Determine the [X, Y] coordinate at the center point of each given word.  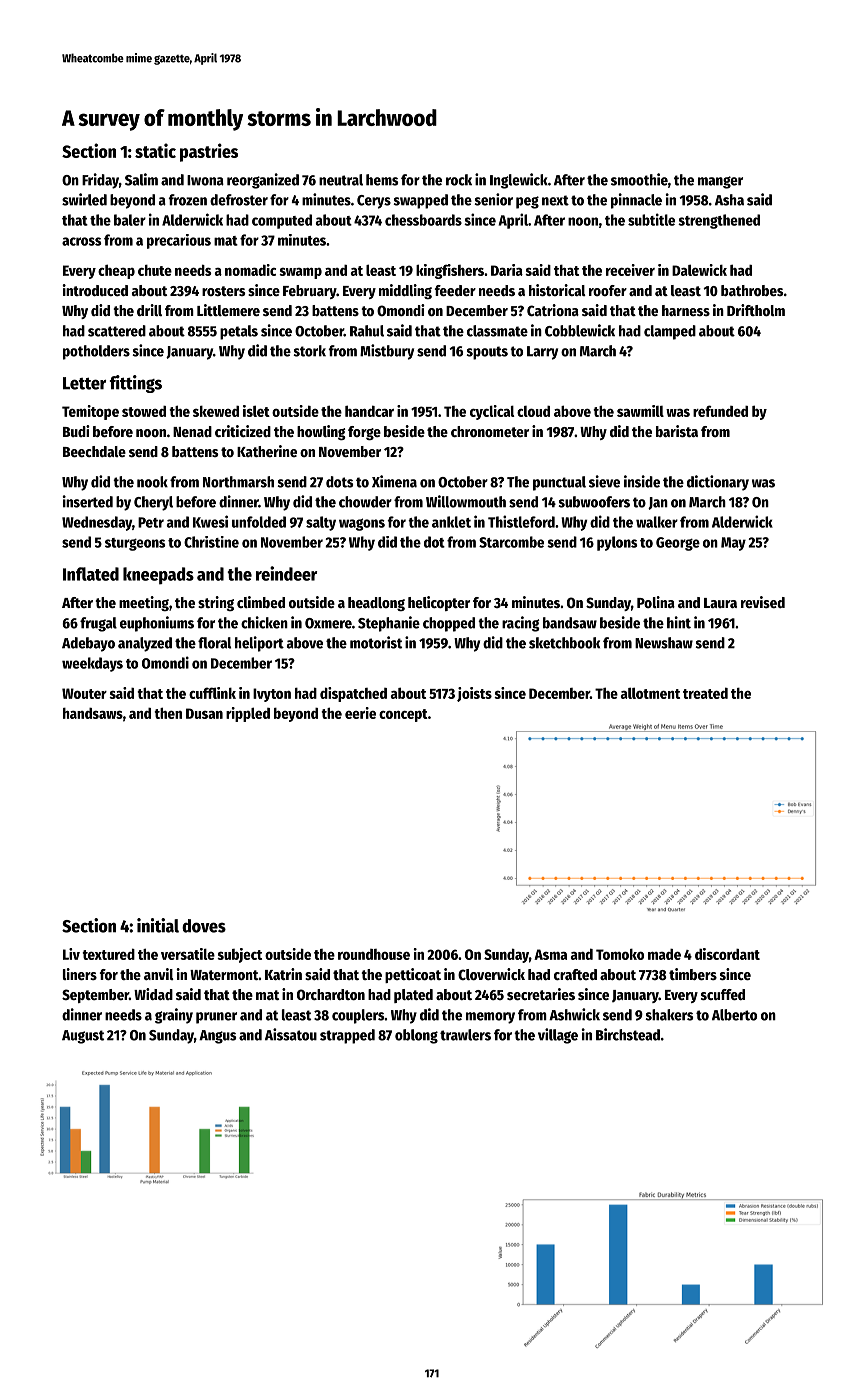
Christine [211, 542]
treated [705, 693]
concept [403, 715]
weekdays [92, 664]
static [155, 150]
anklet [451, 522]
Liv [71, 954]
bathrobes [752, 290]
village [558, 1036]
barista [677, 431]
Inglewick [519, 181]
